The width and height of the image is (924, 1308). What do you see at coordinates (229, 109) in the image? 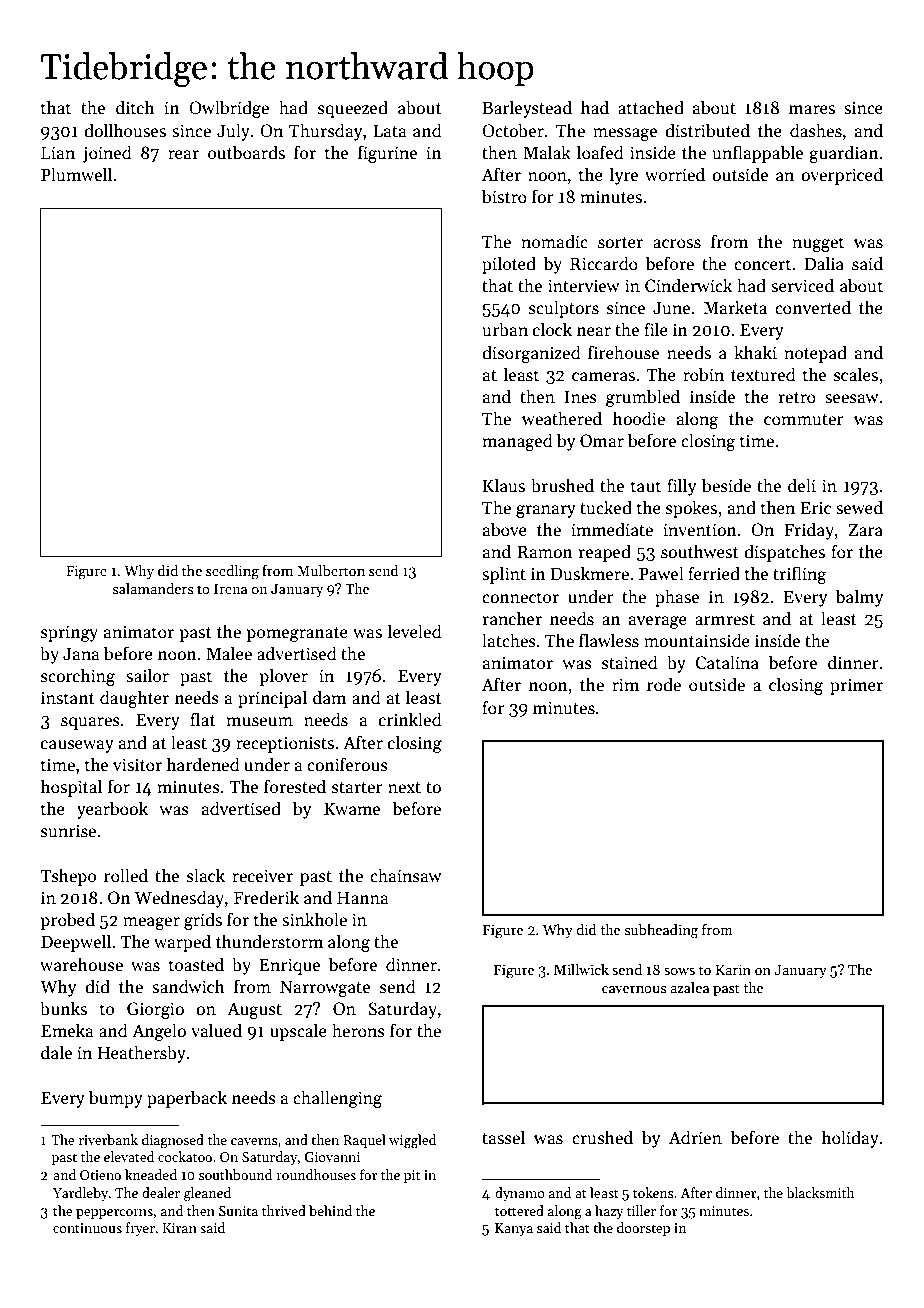
I see `Owlbridge` at bounding box center [229, 109].
